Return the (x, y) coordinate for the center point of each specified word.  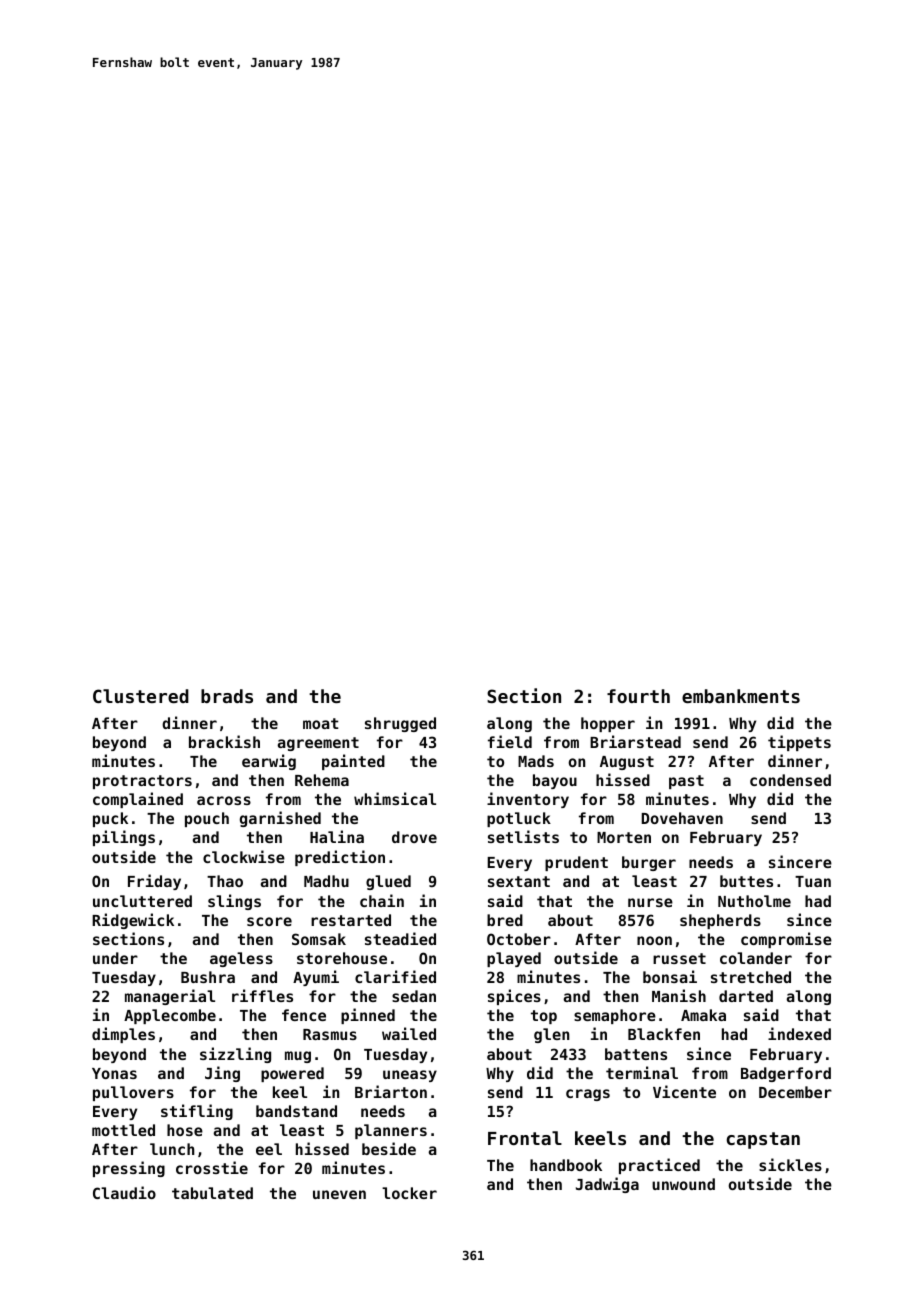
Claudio (124, 1192)
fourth (638, 696)
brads (227, 696)
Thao (225, 881)
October (519, 939)
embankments (741, 696)
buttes (746, 881)
